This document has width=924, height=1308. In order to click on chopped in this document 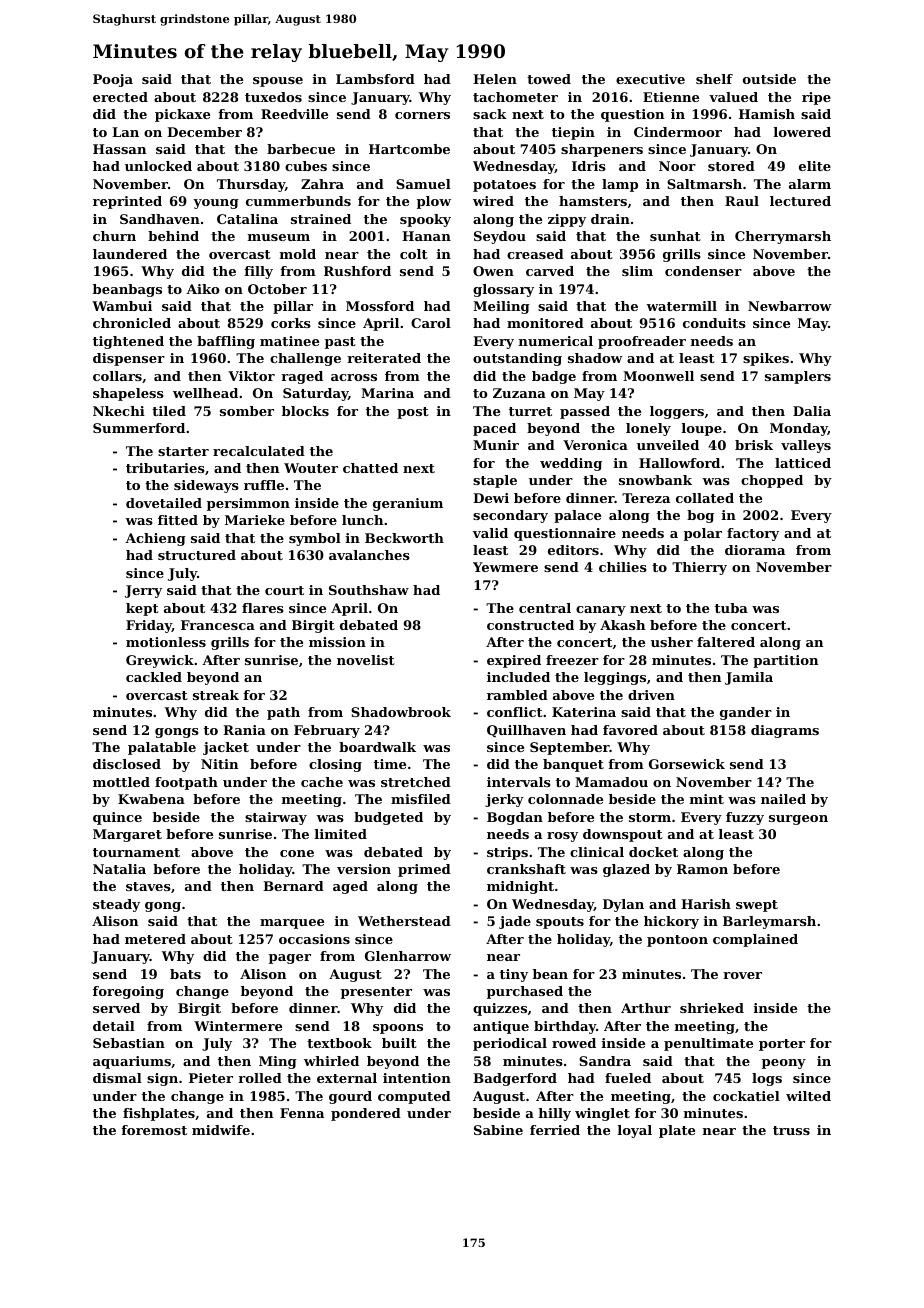, I will do `click(772, 481)`.
